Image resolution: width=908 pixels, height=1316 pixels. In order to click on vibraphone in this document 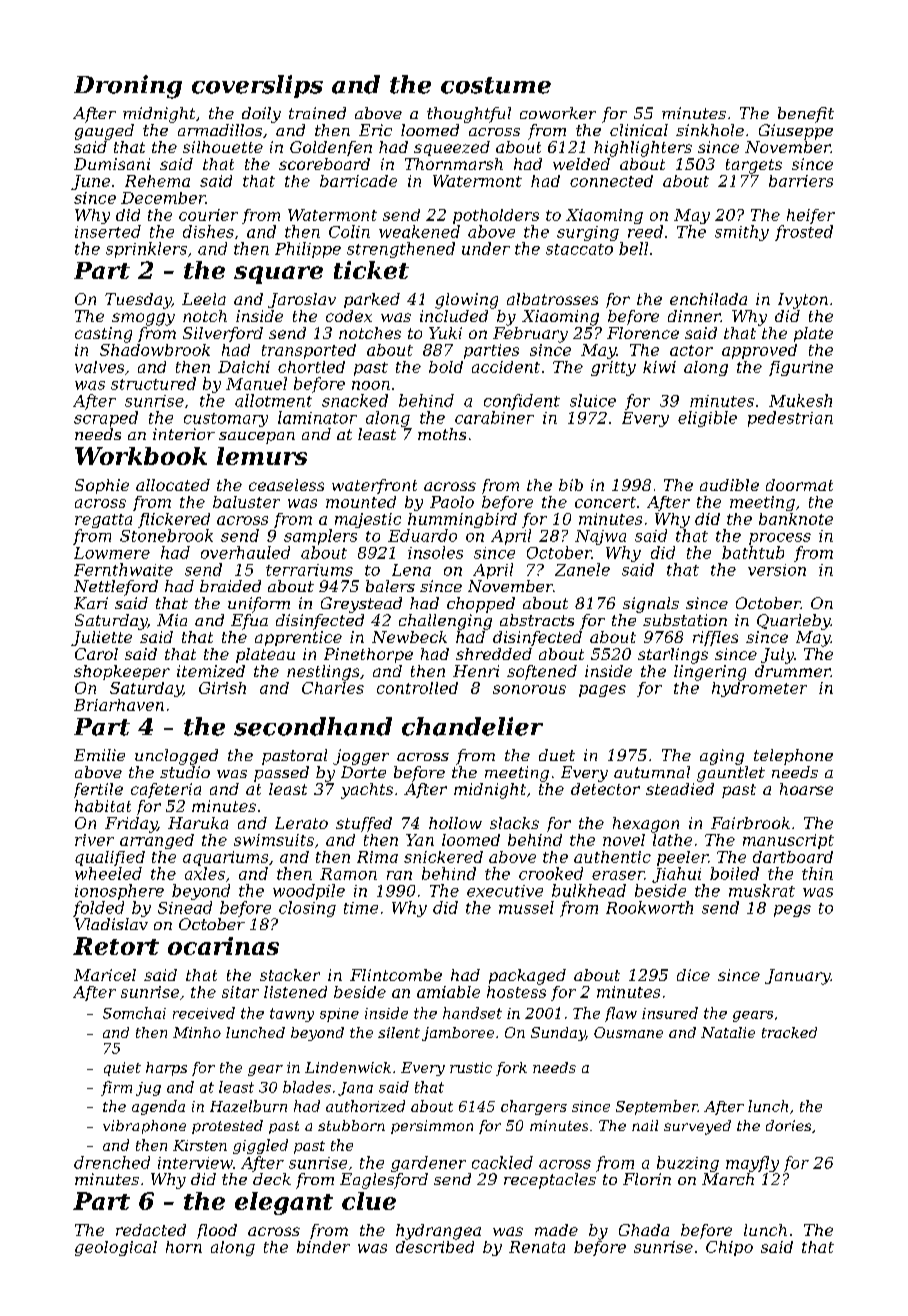, I will do `click(144, 1127)`.
